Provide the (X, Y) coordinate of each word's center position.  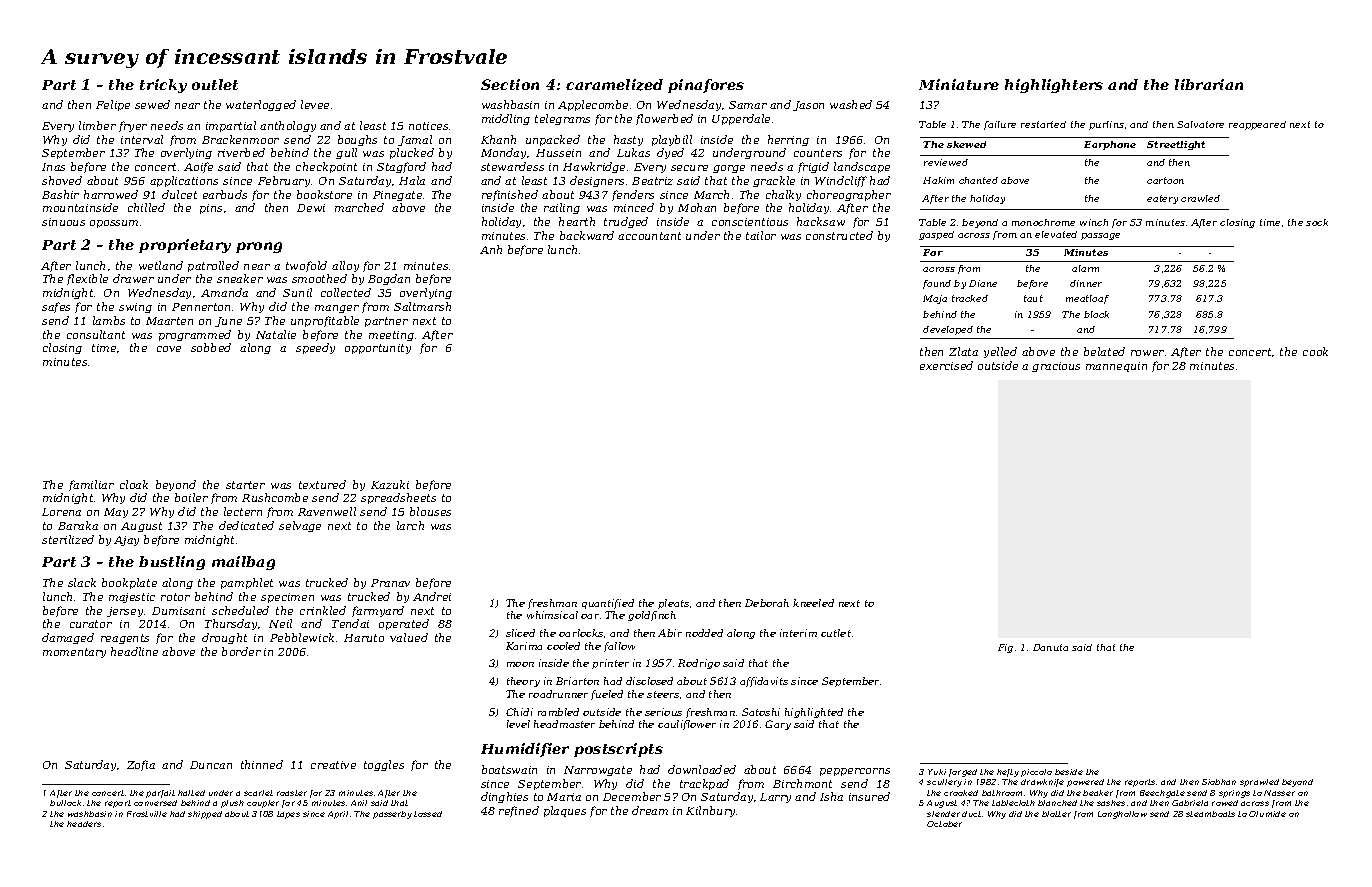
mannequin (1116, 367)
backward (587, 235)
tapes (288, 815)
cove (169, 349)
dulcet (179, 194)
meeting (391, 336)
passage (1100, 236)
